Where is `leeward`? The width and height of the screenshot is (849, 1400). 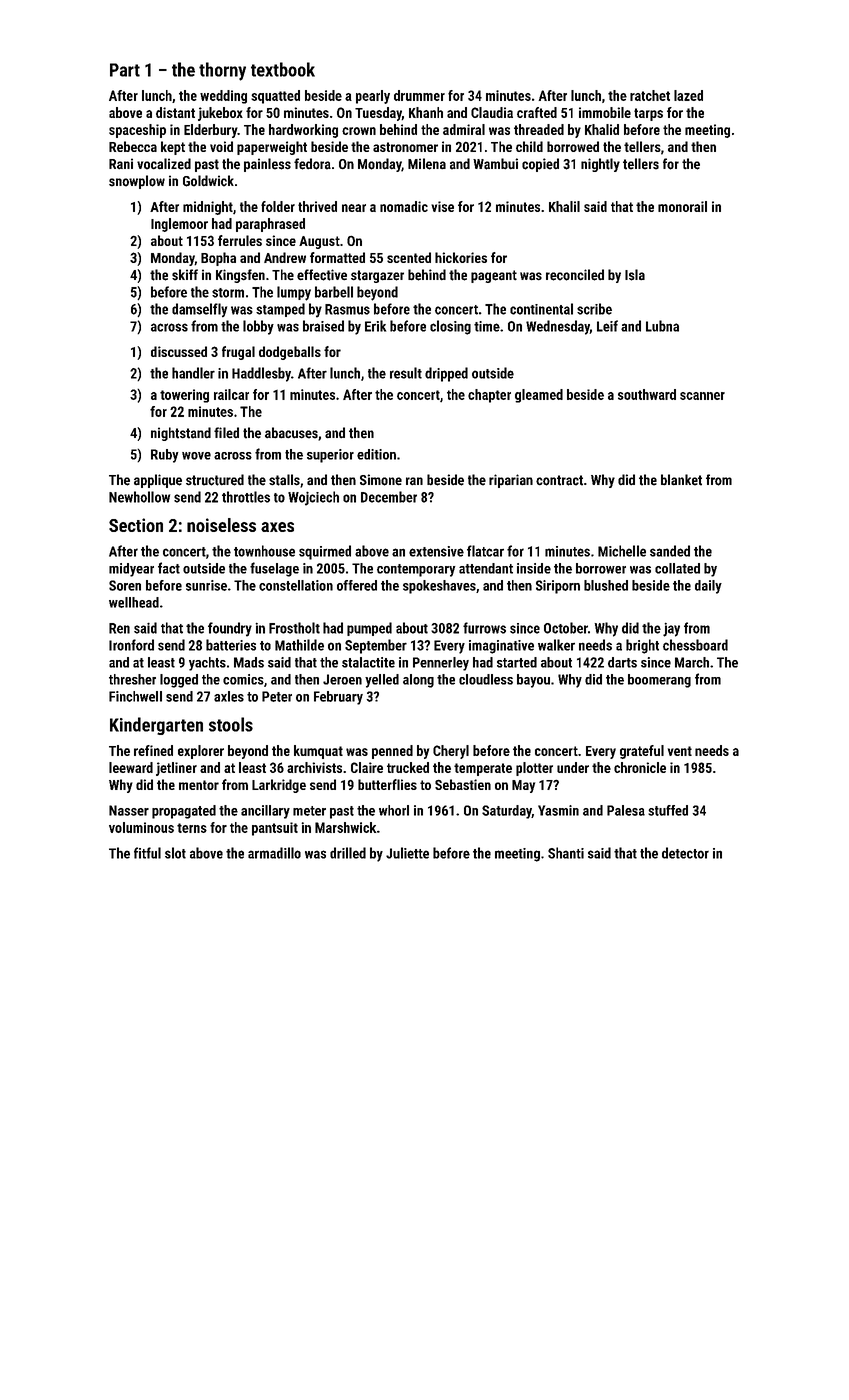
leeward is located at coordinates (131, 767).
